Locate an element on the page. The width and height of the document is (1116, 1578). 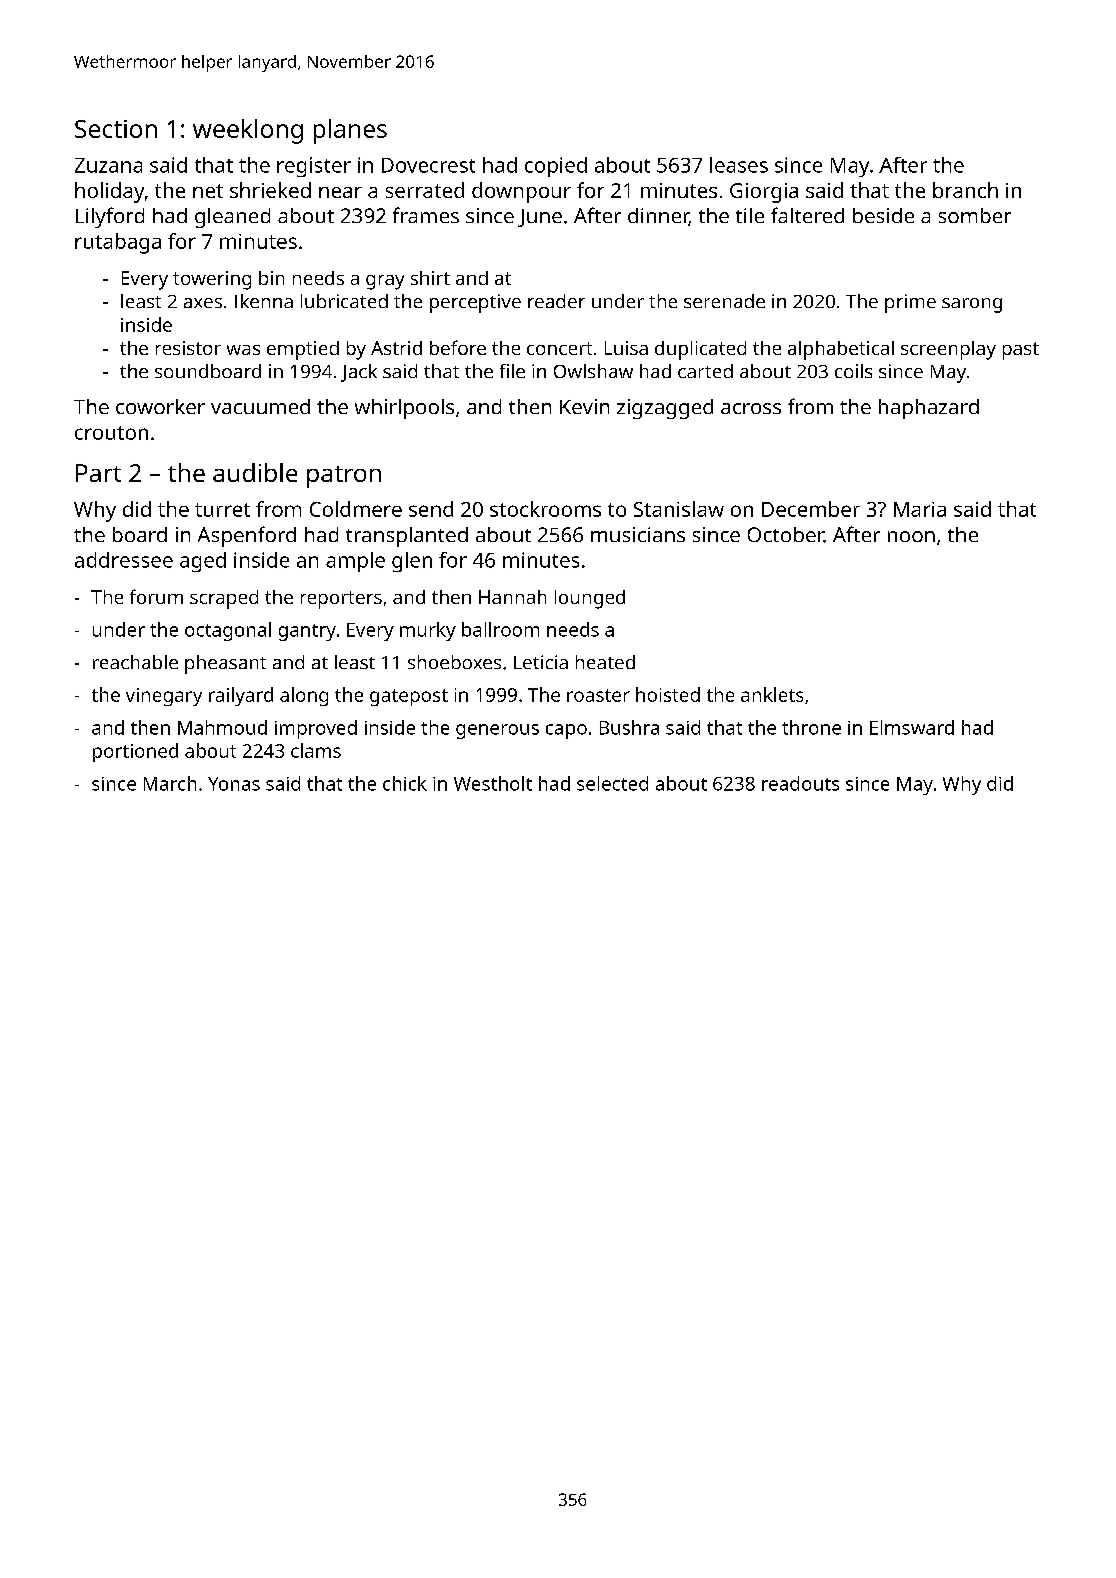
Elmsward is located at coordinates (912, 727).
